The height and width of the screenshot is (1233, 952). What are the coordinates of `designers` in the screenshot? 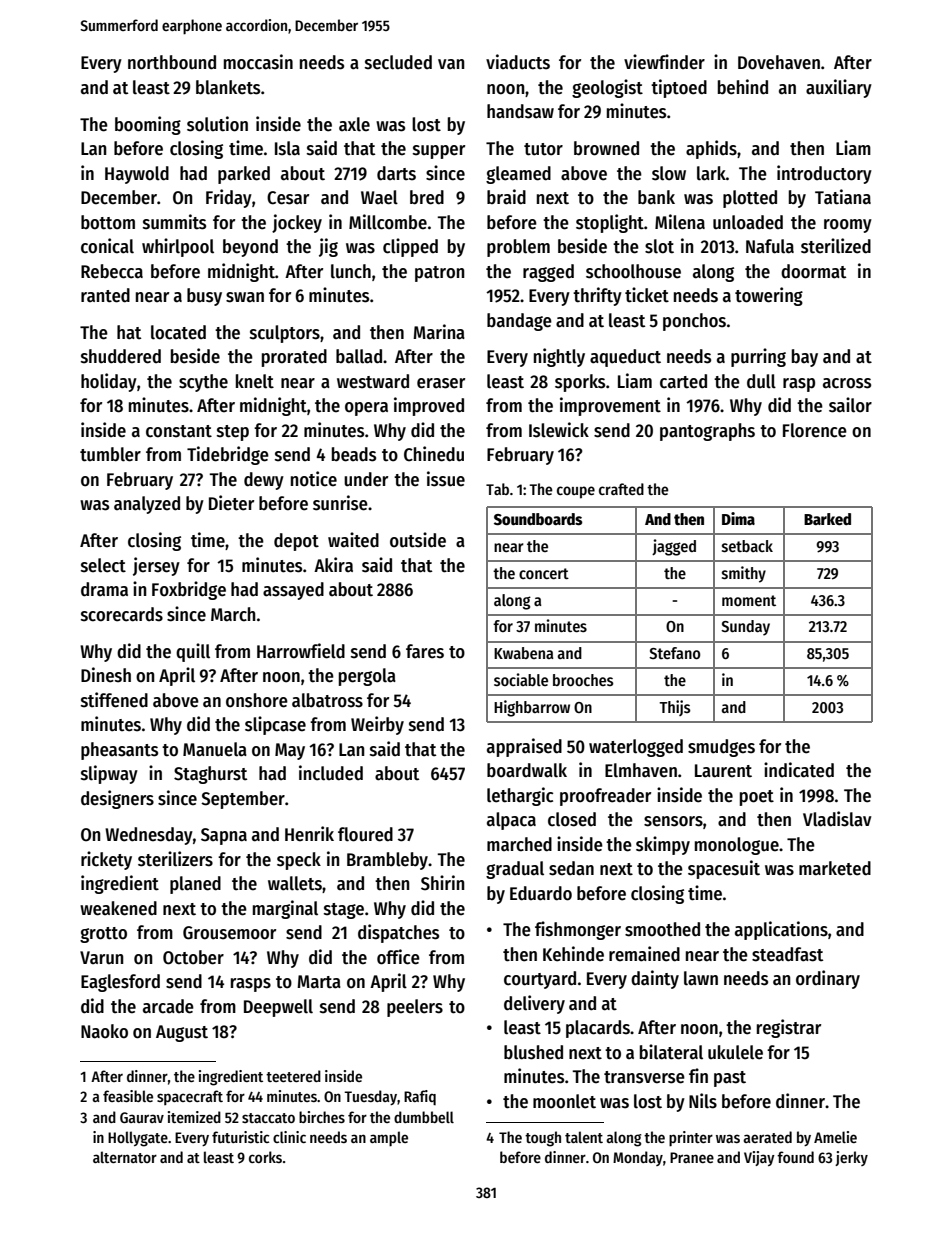 It's located at (117, 799).
